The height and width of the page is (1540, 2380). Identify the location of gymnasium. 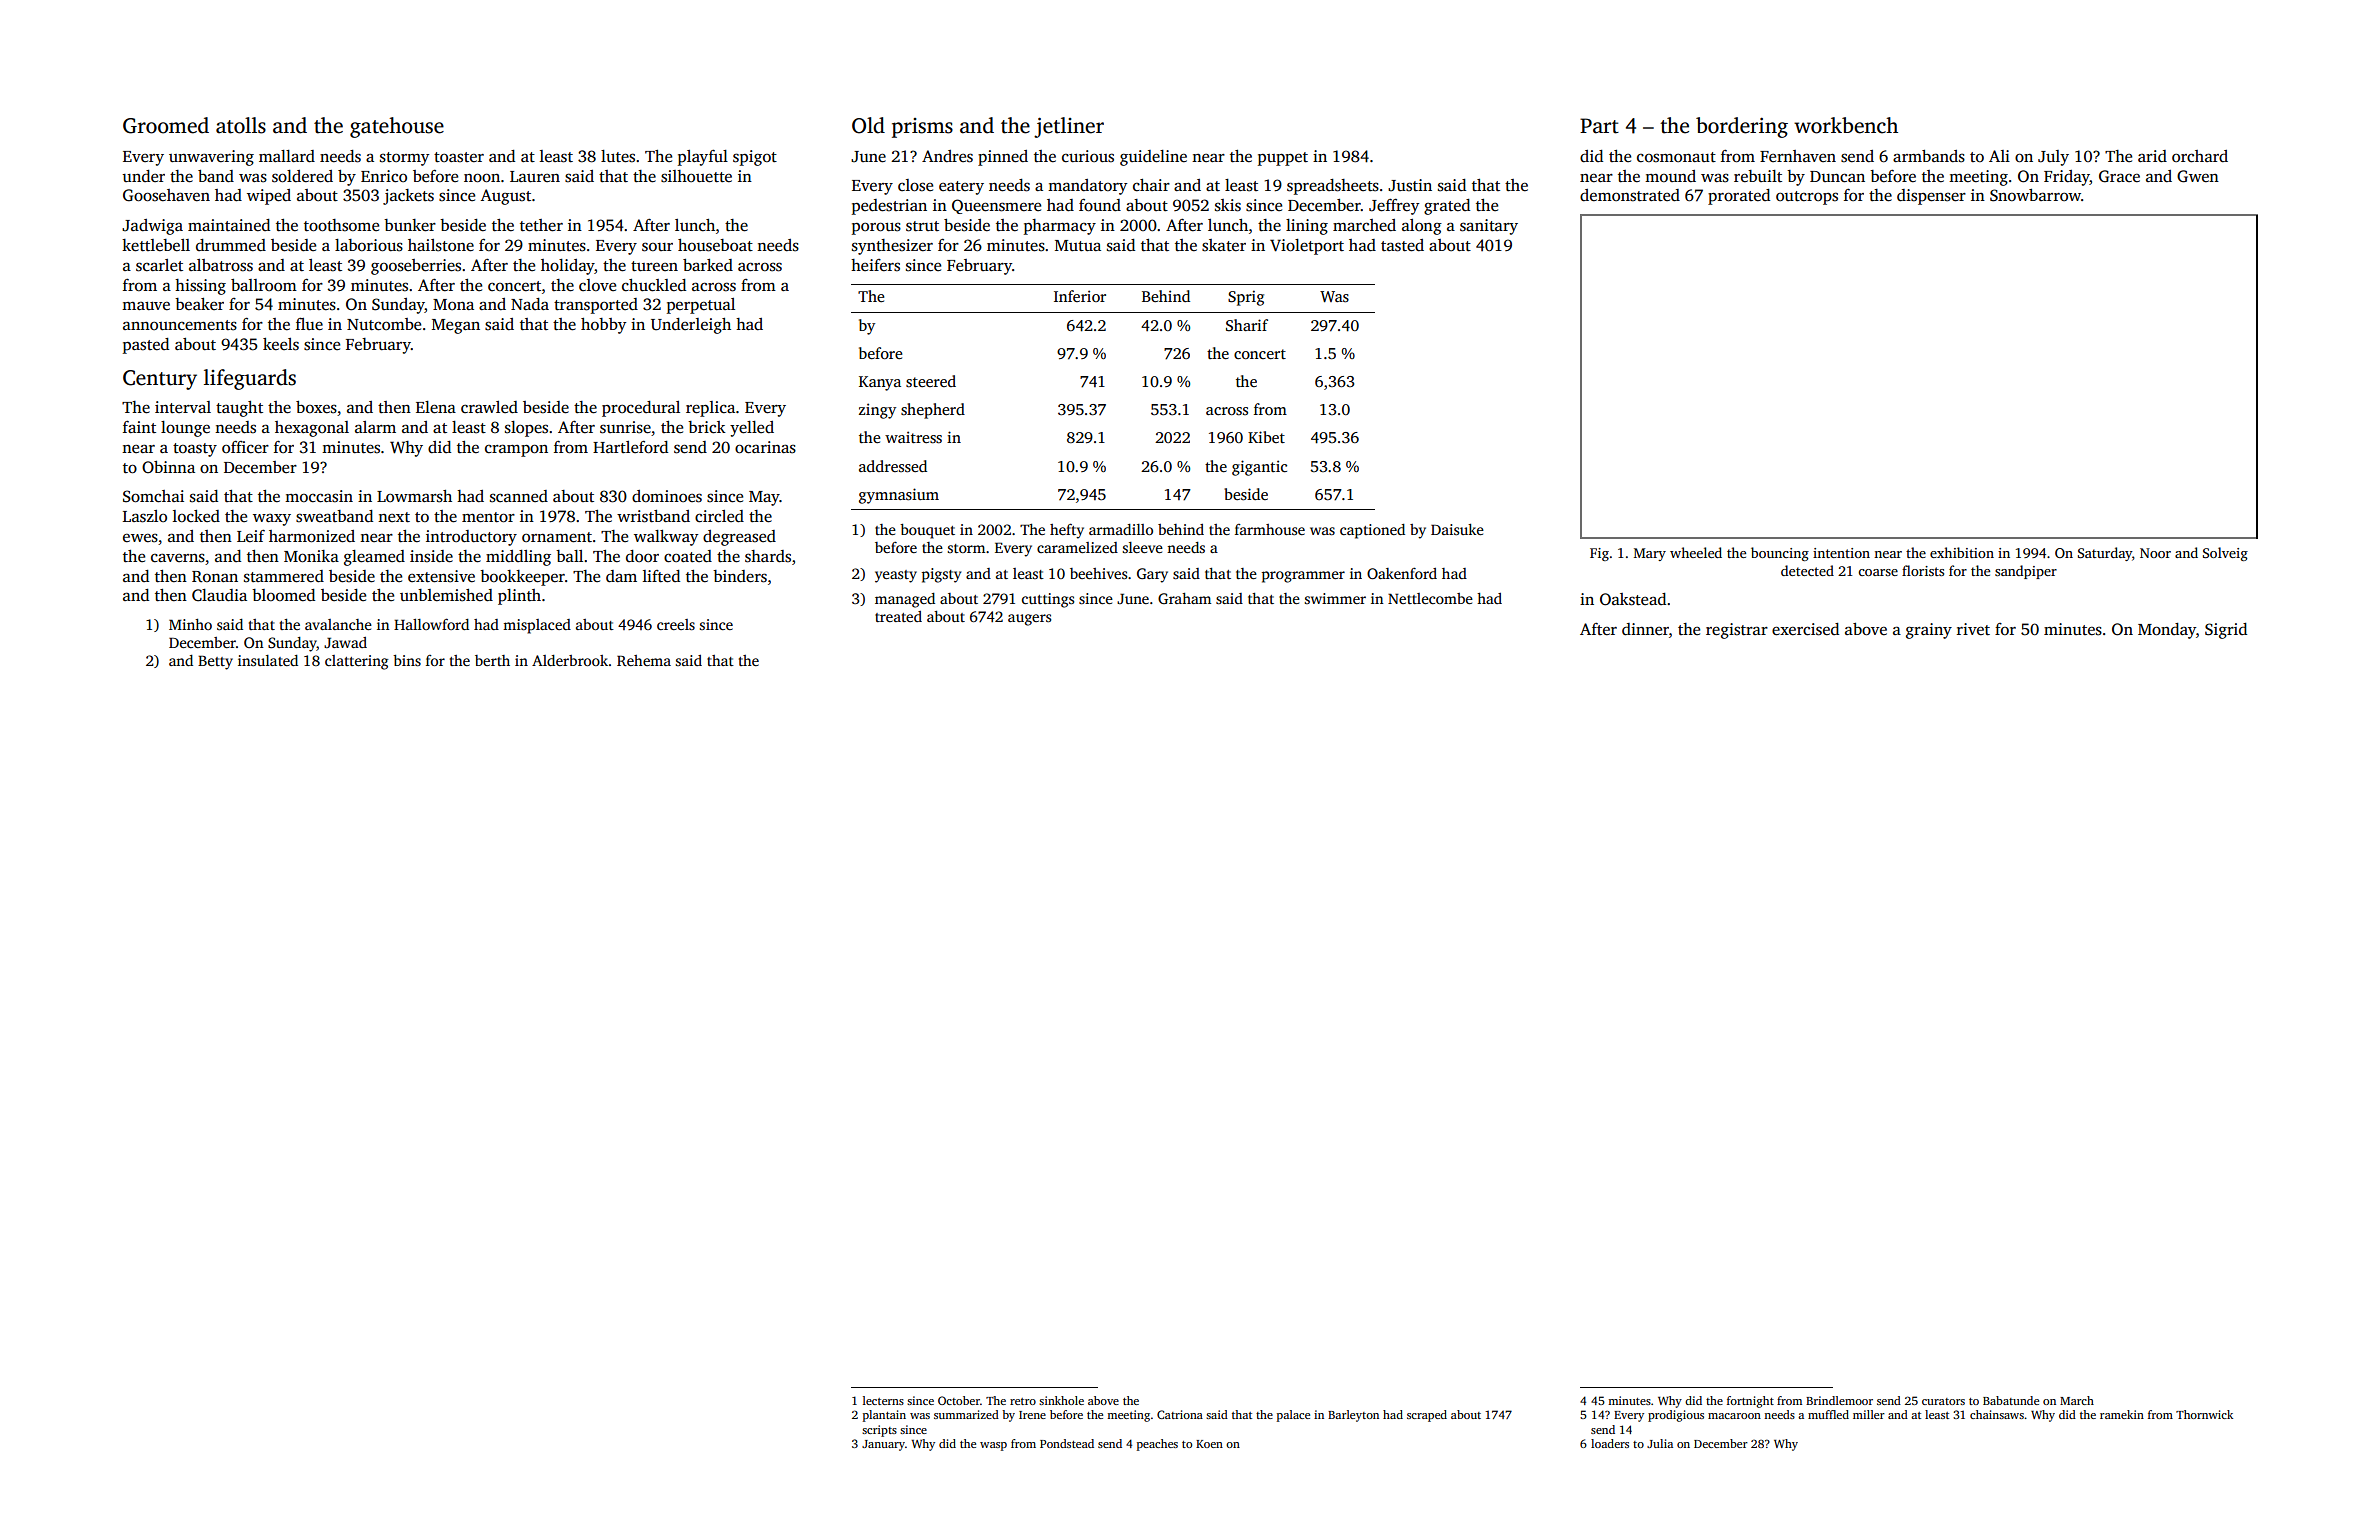
(899, 496).
